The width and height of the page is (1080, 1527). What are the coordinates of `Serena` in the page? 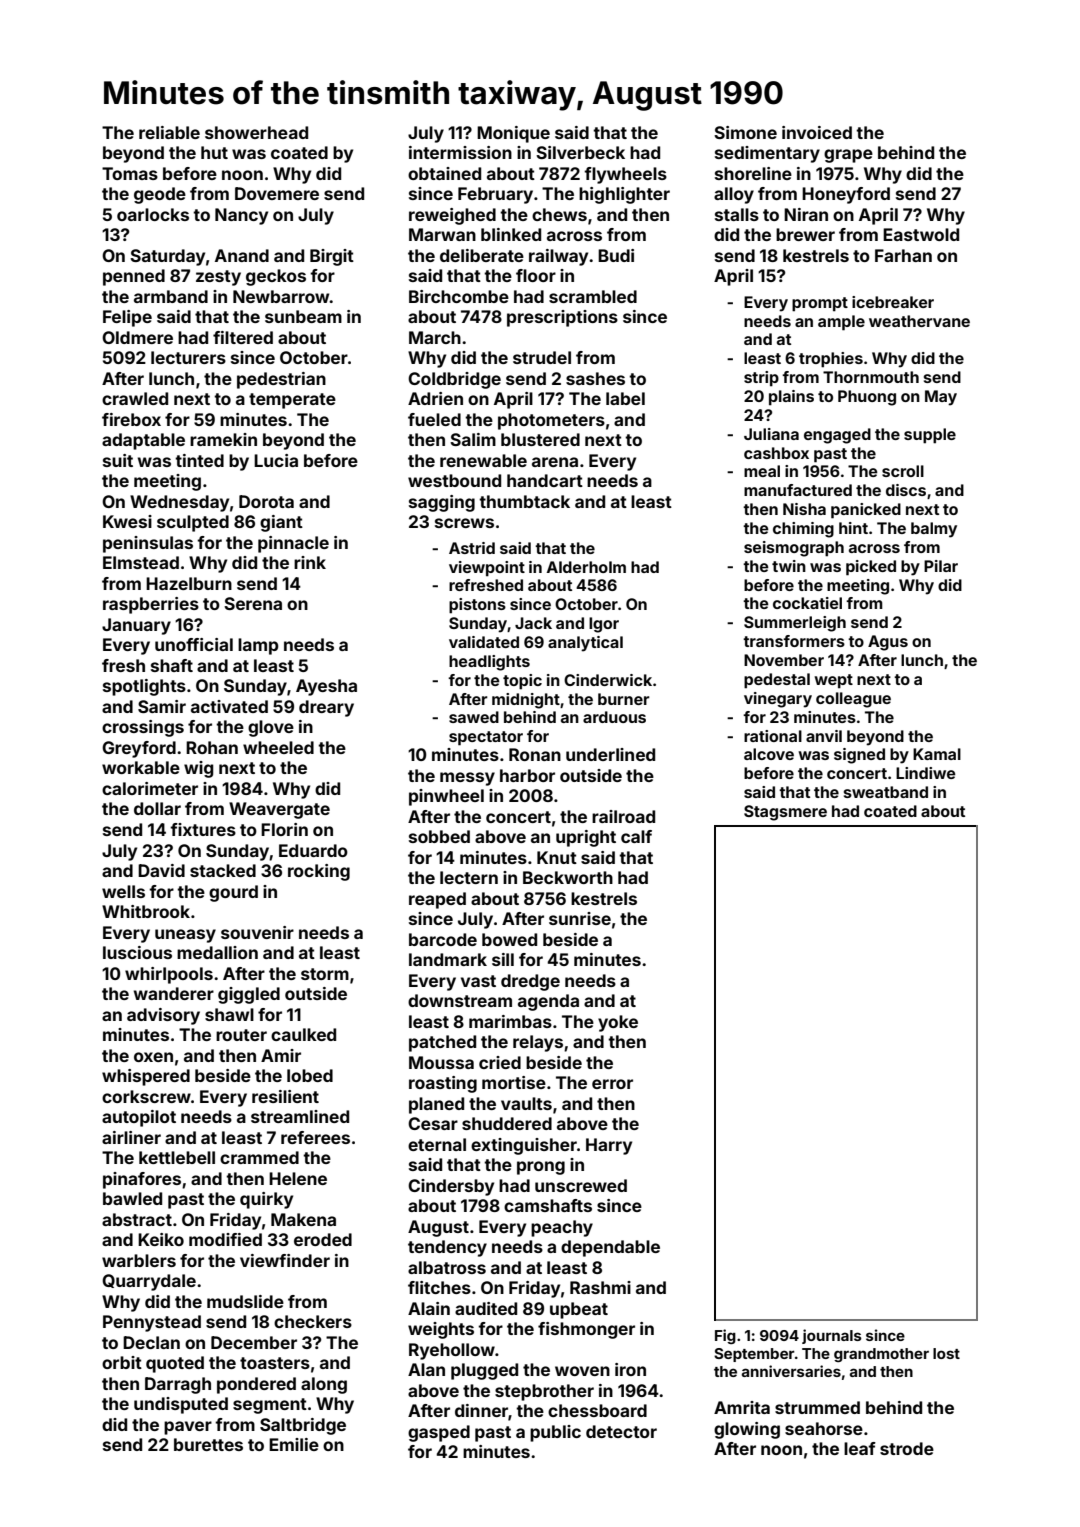 It's located at (253, 603).
